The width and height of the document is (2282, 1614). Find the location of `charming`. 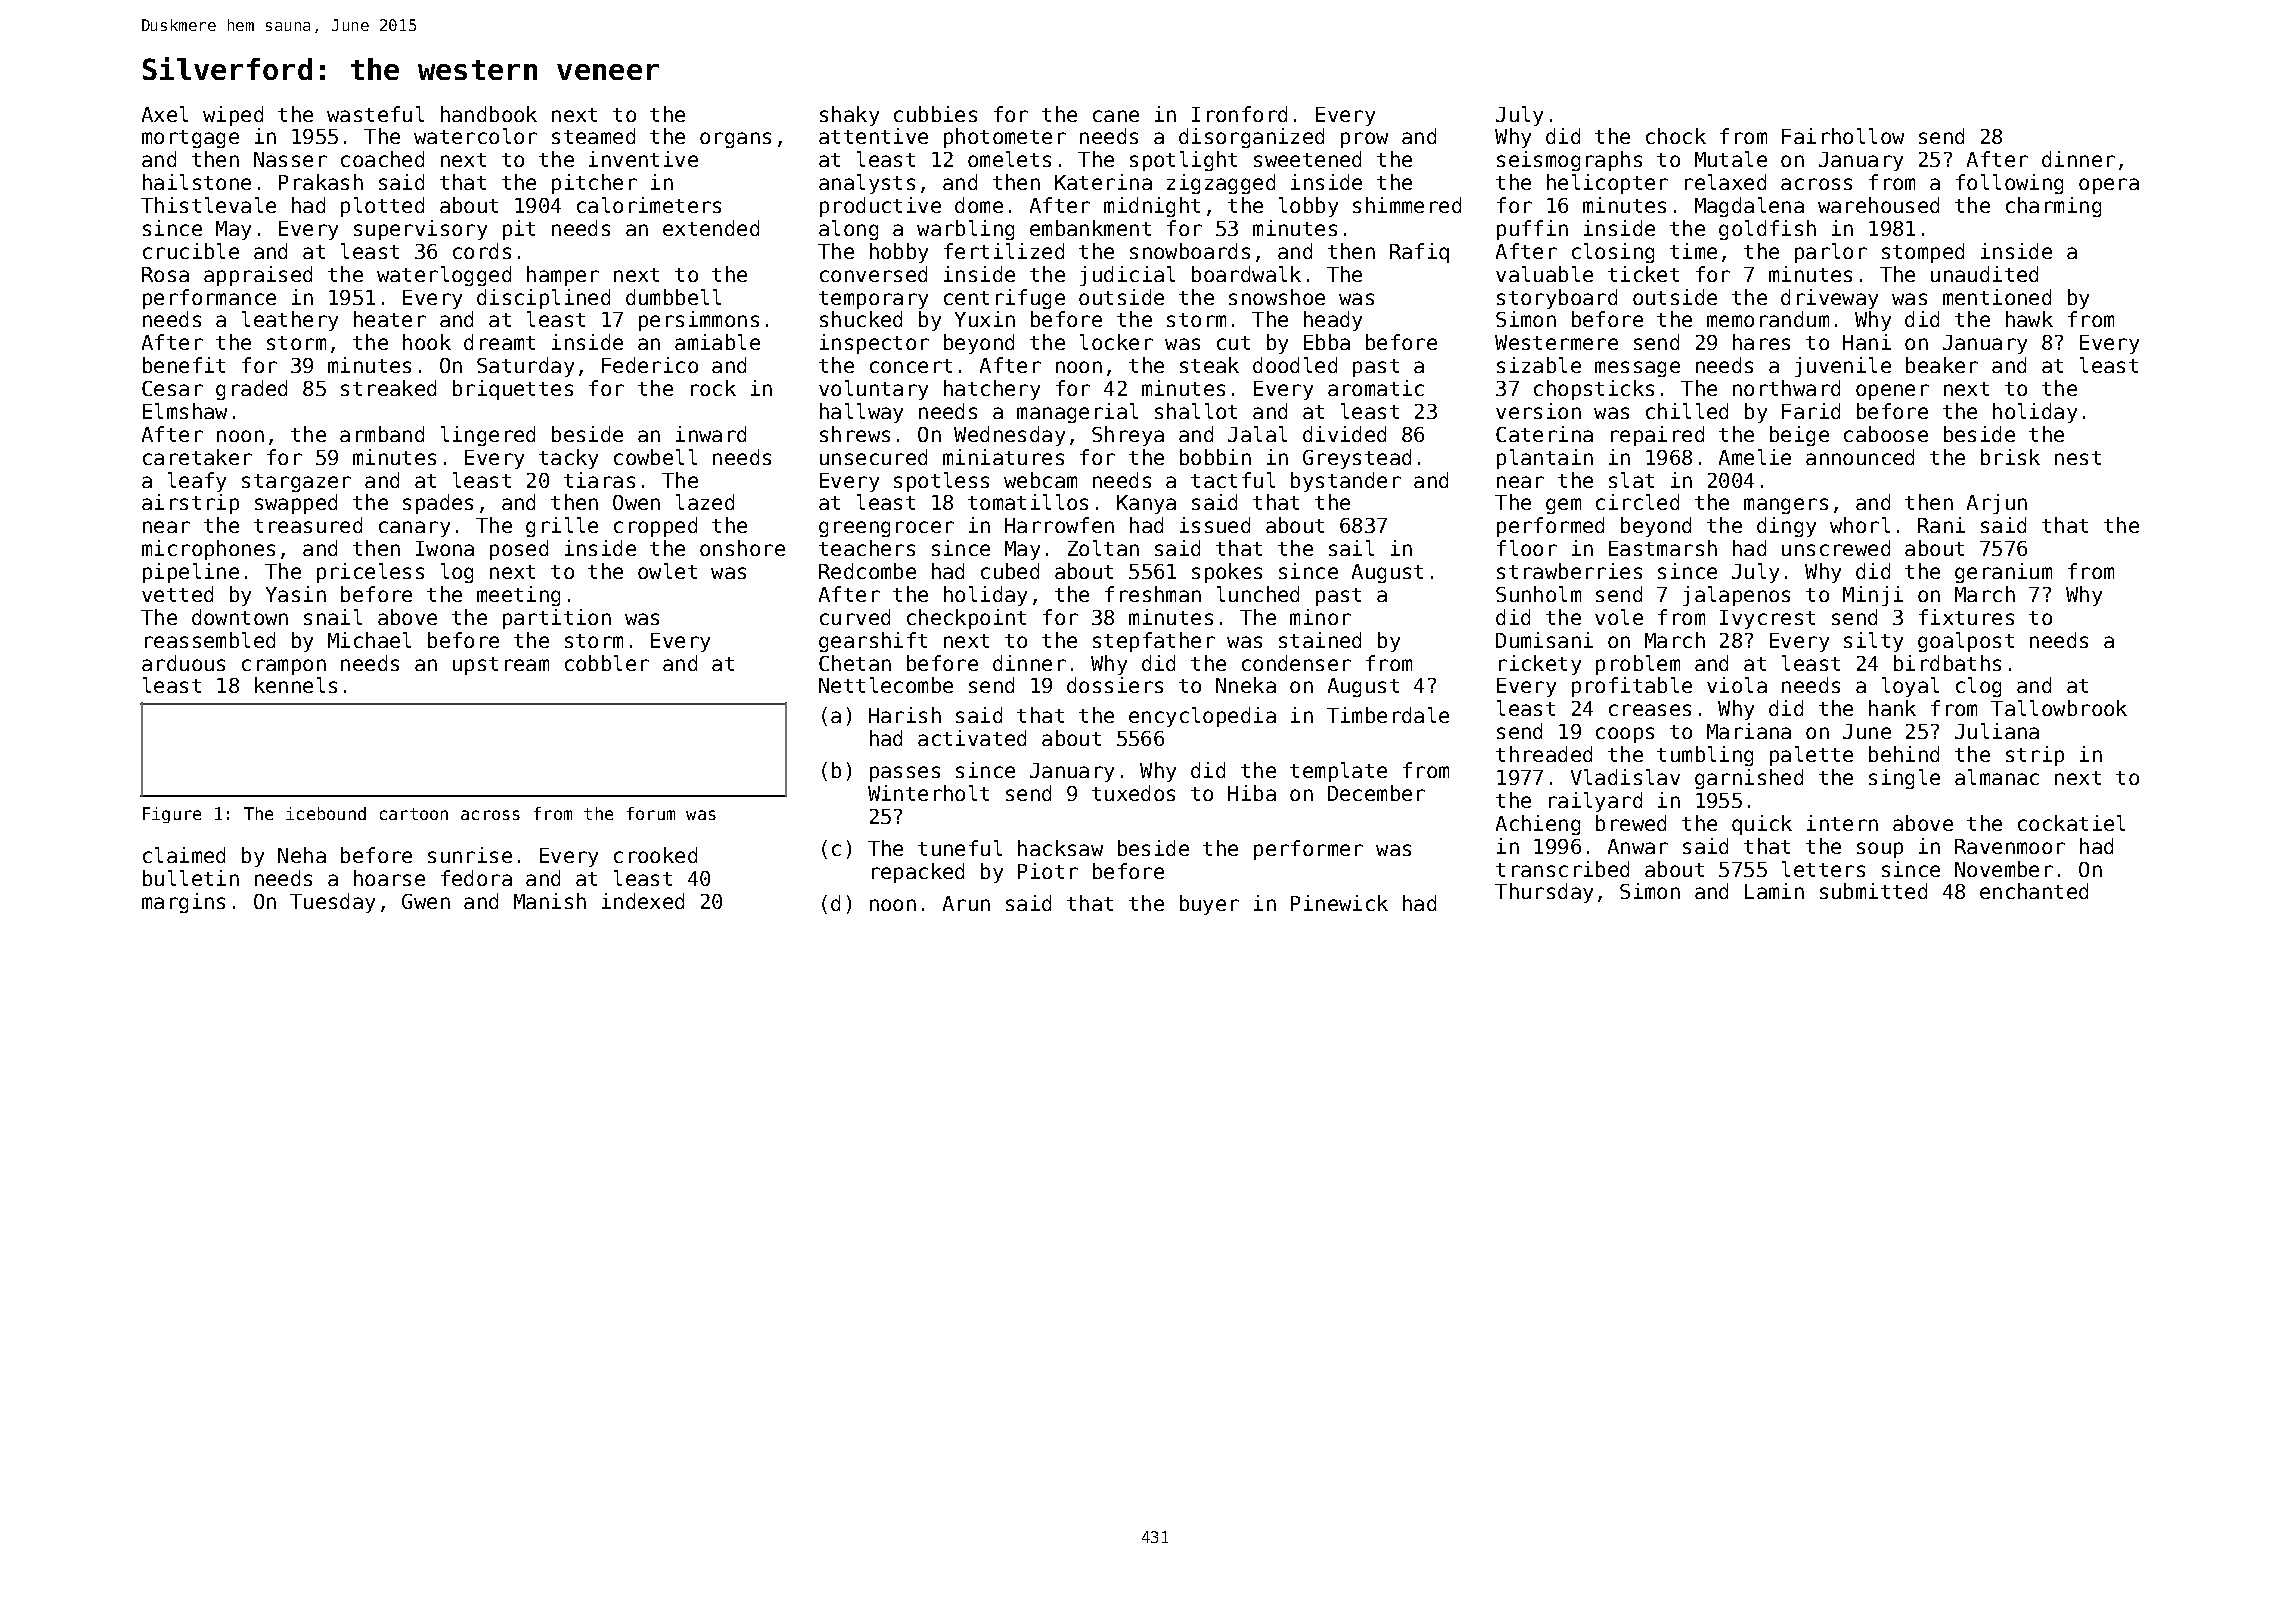

charming is located at coordinates (2053, 207).
